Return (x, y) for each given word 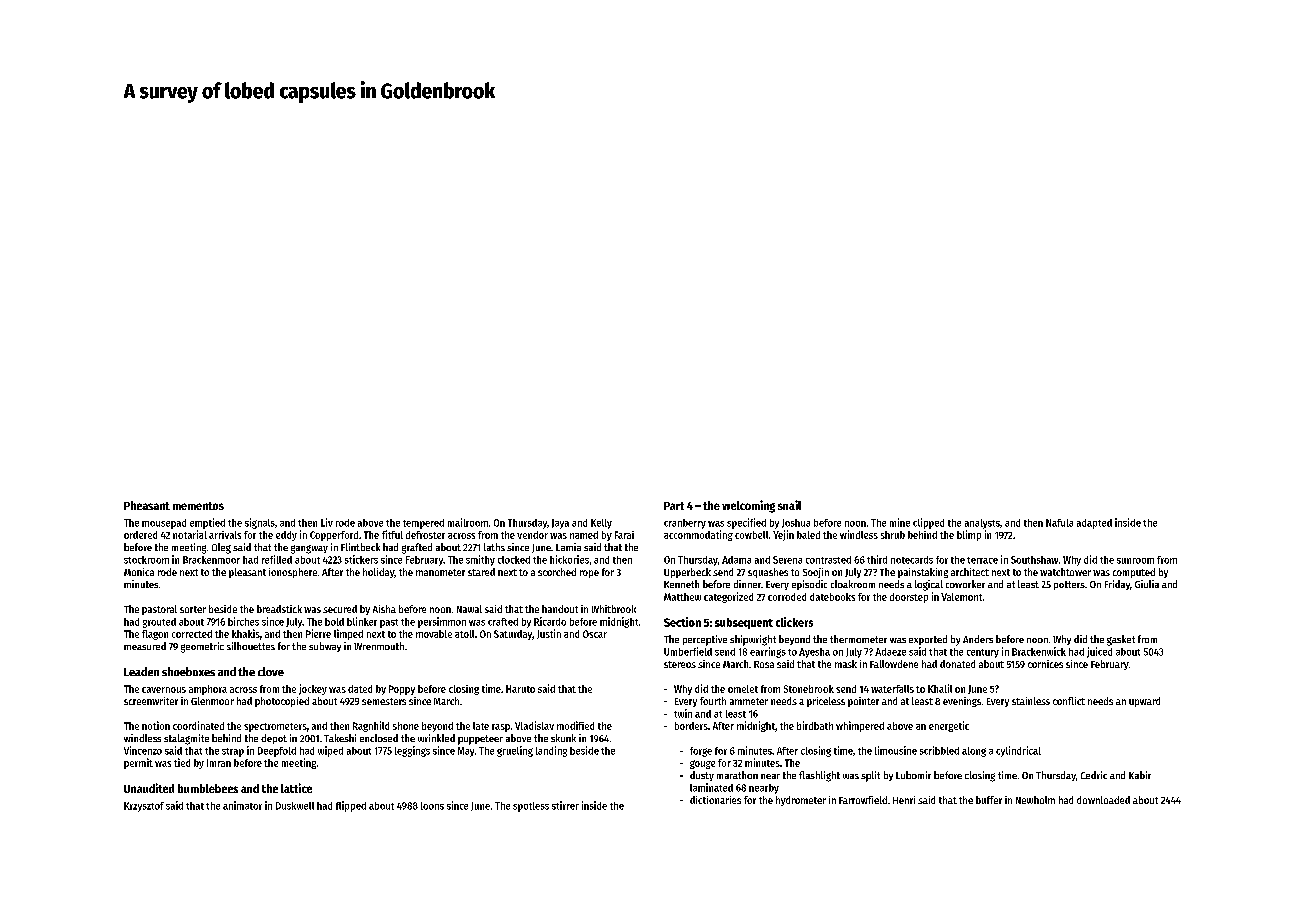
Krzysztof (144, 807)
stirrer (565, 805)
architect (970, 572)
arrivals (225, 535)
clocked (514, 560)
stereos (680, 664)
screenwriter (151, 701)
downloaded (1103, 800)
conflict (1069, 701)
